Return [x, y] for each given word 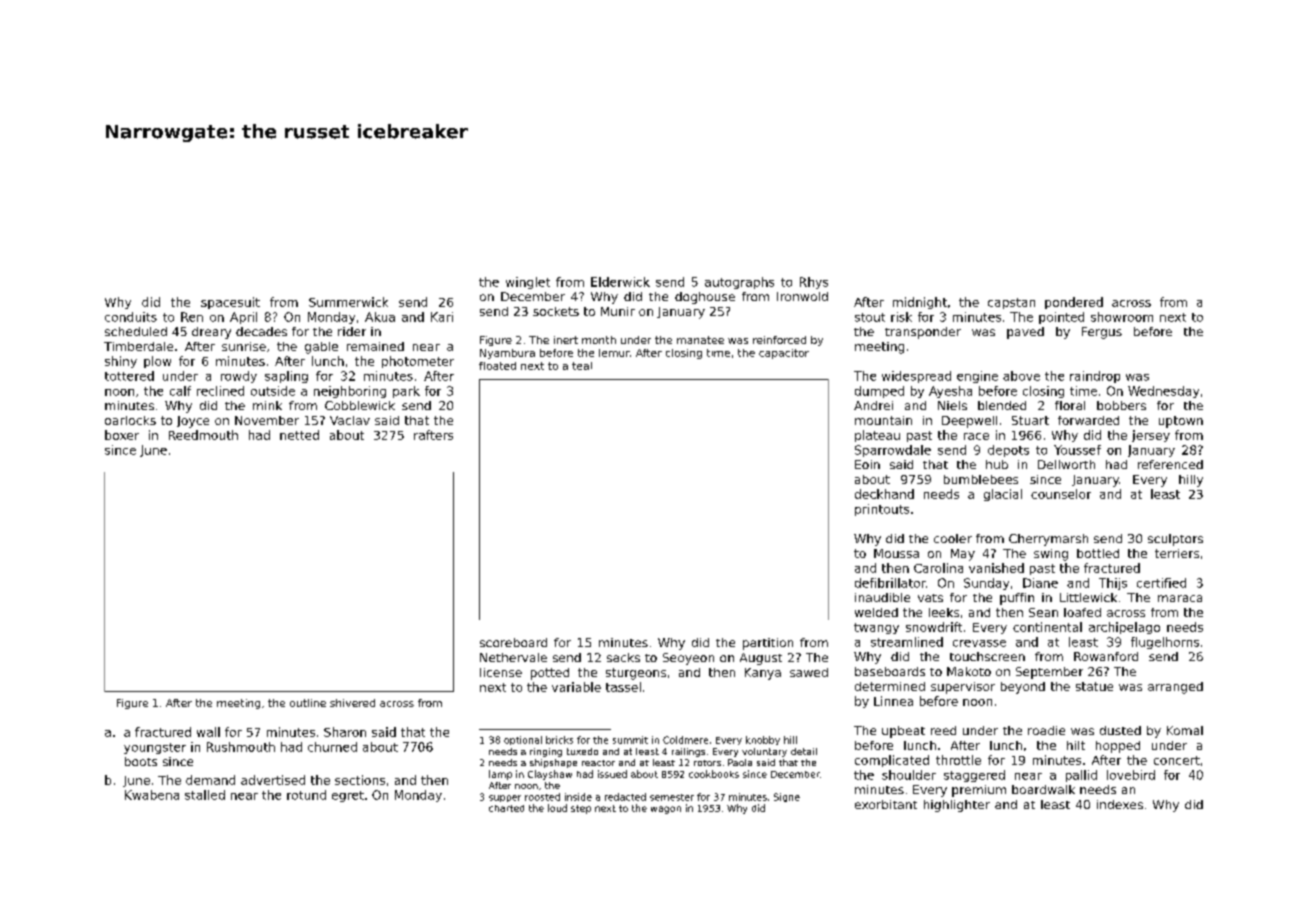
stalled [205, 795]
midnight [920, 303]
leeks [944, 612]
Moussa [896, 553]
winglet [528, 283]
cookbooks [714, 774]
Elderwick [620, 282]
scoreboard [513, 642]
